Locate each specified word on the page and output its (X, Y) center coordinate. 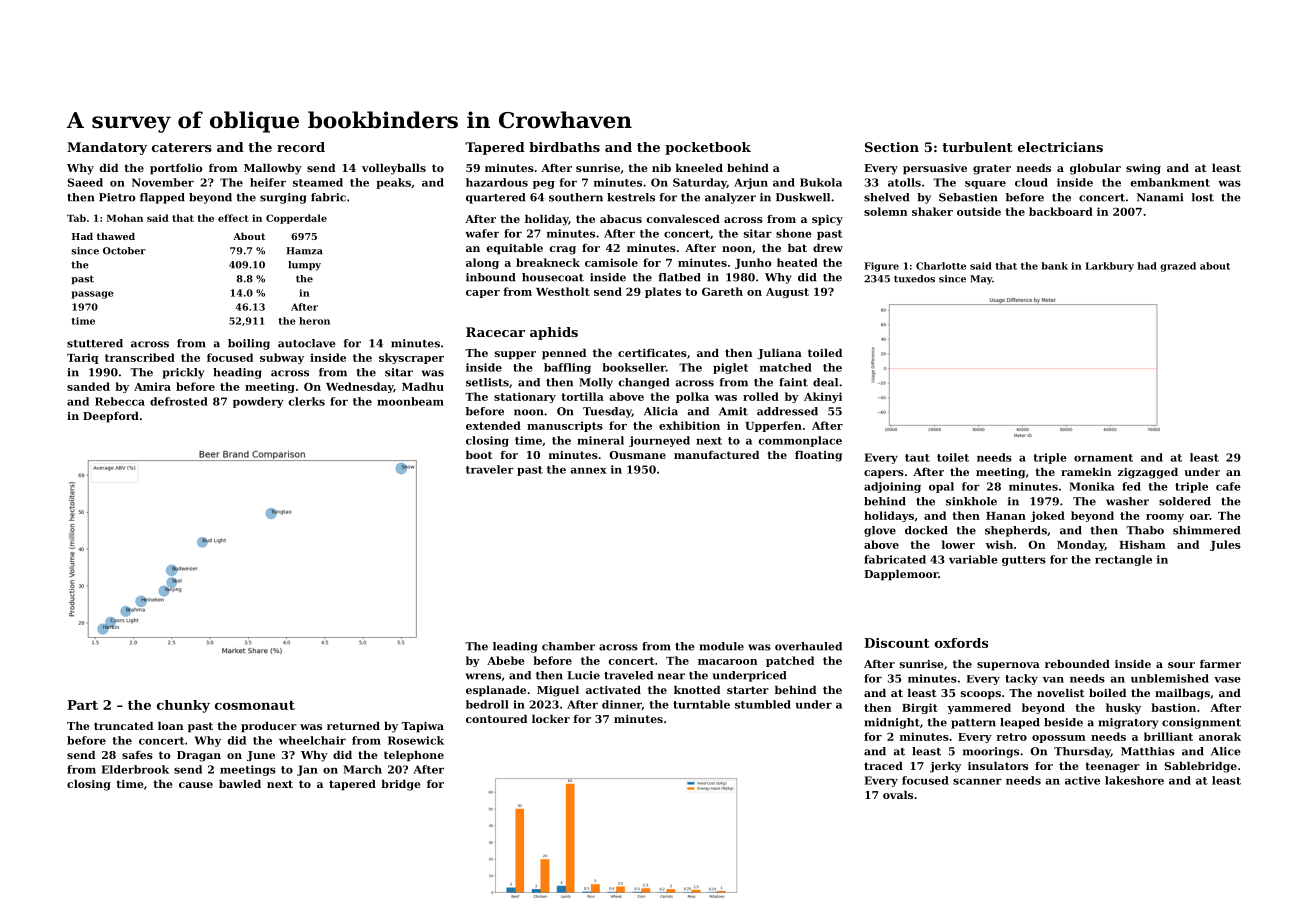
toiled (825, 352)
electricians (1060, 147)
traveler (490, 469)
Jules (1225, 545)
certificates (652, 353)
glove (880, 531)
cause (196, 785)
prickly (183, 373)
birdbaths (564, 147)
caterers (182, 147)
